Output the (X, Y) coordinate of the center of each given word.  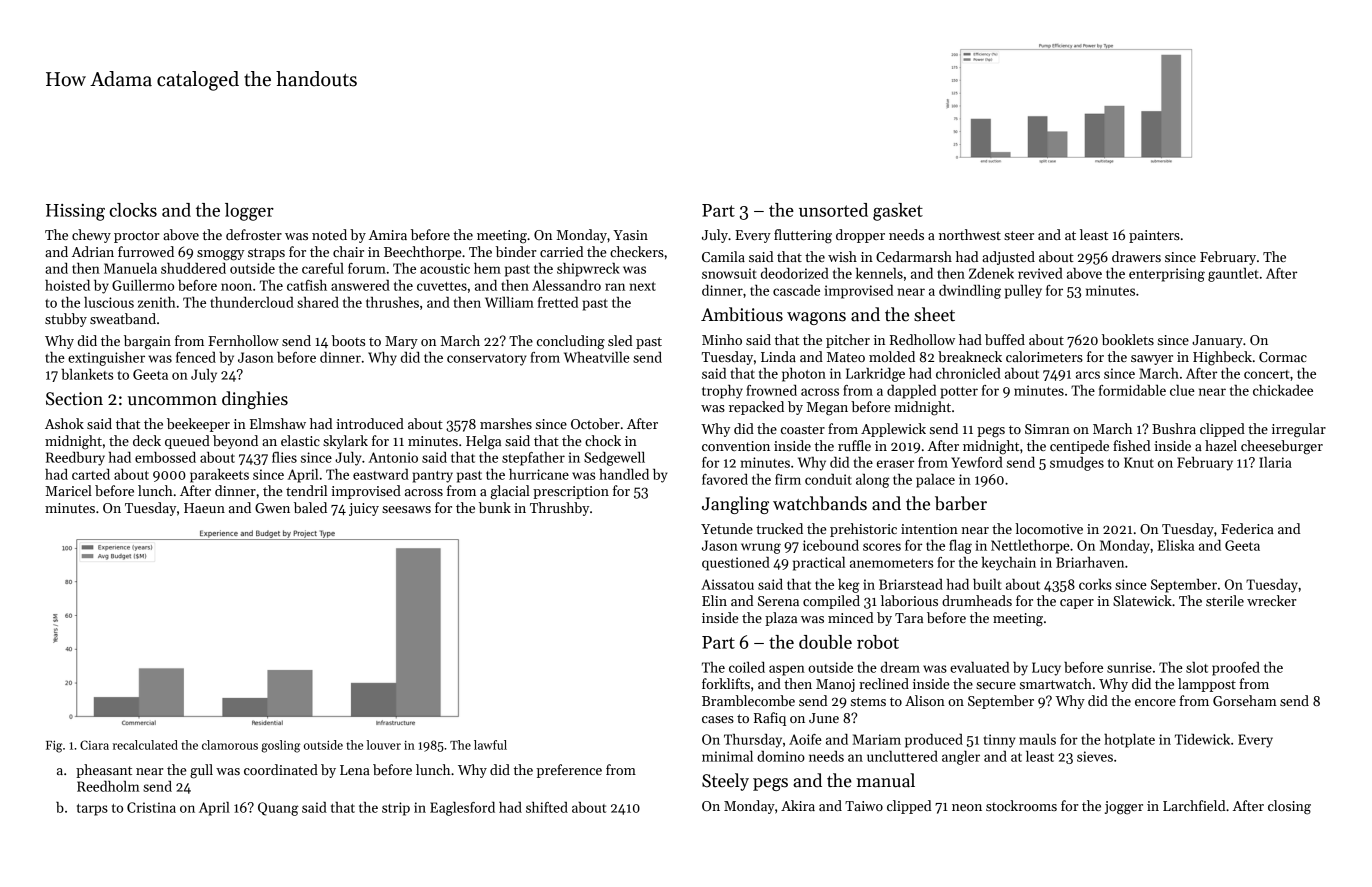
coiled (747, 667)
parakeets (219, 476)
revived (1040, 273)
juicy (364, 509)
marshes (506, 423)
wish (842, 256)
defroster (254, 234)
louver (383, 745)
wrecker (1271, 600)
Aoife (805, 739)
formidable (1132, 390)
